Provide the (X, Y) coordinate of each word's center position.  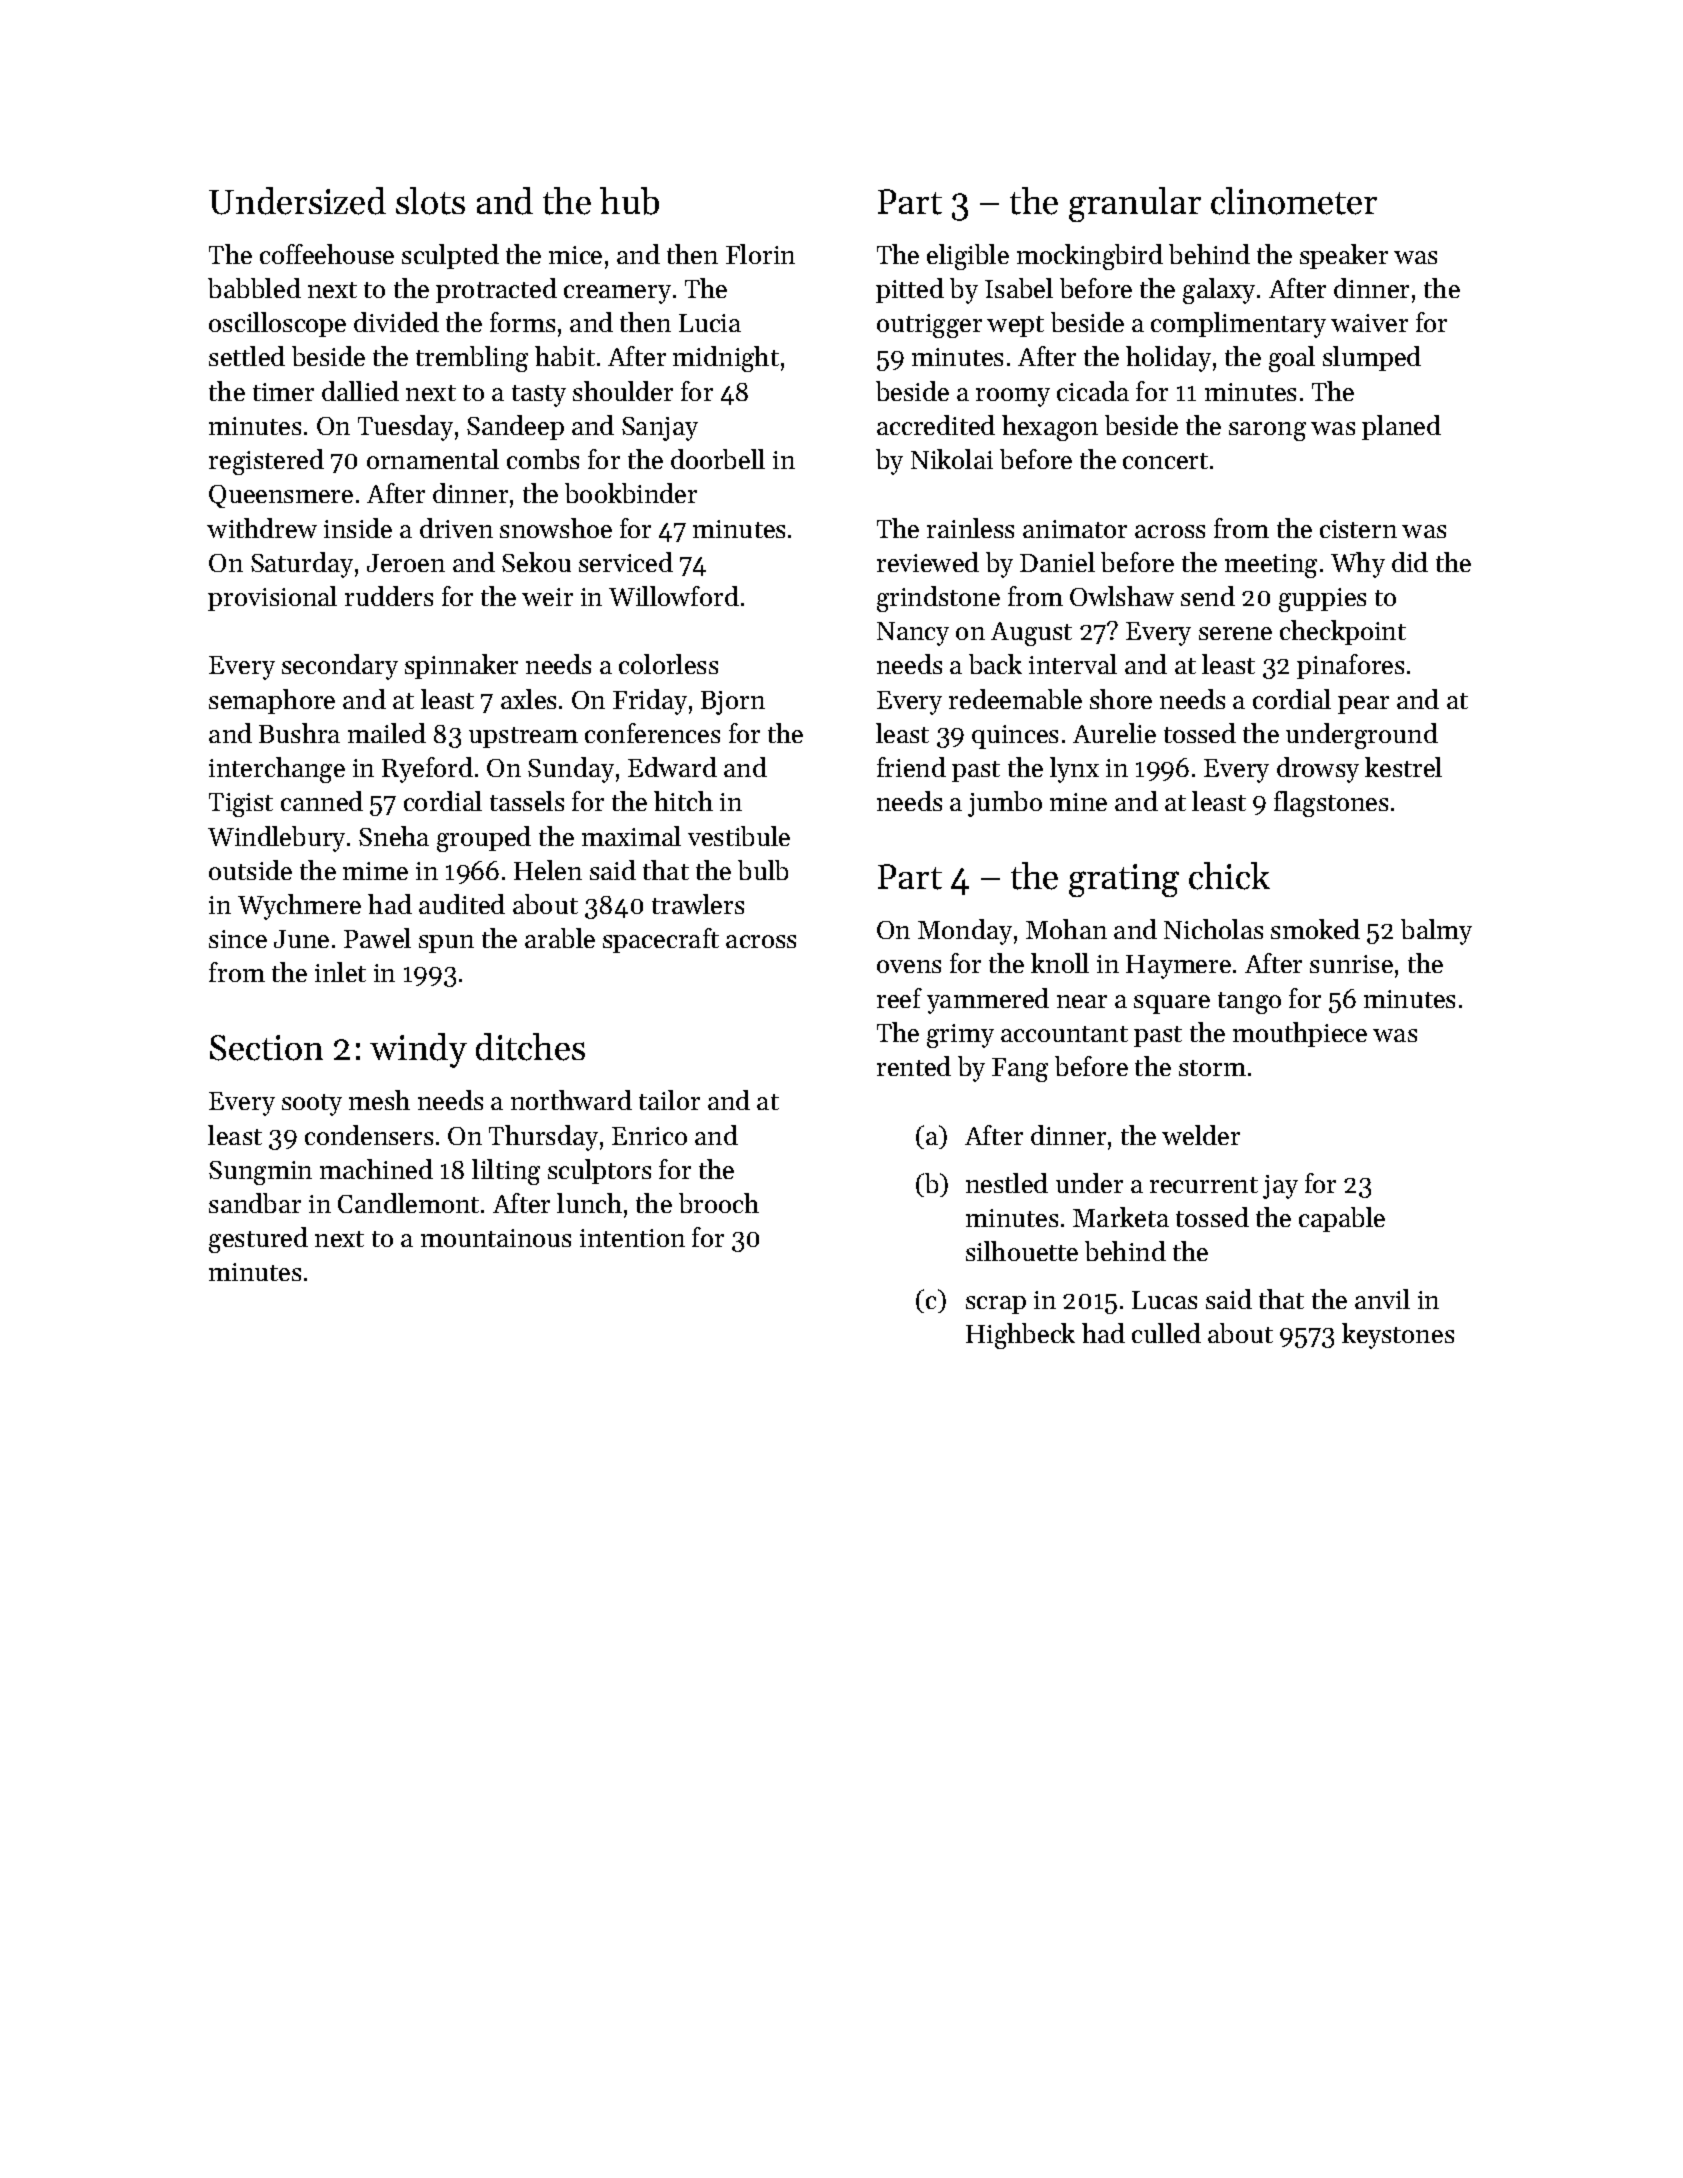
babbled (254, 288)
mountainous (496, 1238)
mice (575, 255)
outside (250, 870)
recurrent (1204, 1185)
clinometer (1294, 201)
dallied (360, 391)
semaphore (272, 701)
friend (911, 767)
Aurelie (1114, 733)
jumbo (1005, 804)
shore (1121, 699)
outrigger (929, 326)
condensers (369, 1135)
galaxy (1219, 291)
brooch (719, 1203)
